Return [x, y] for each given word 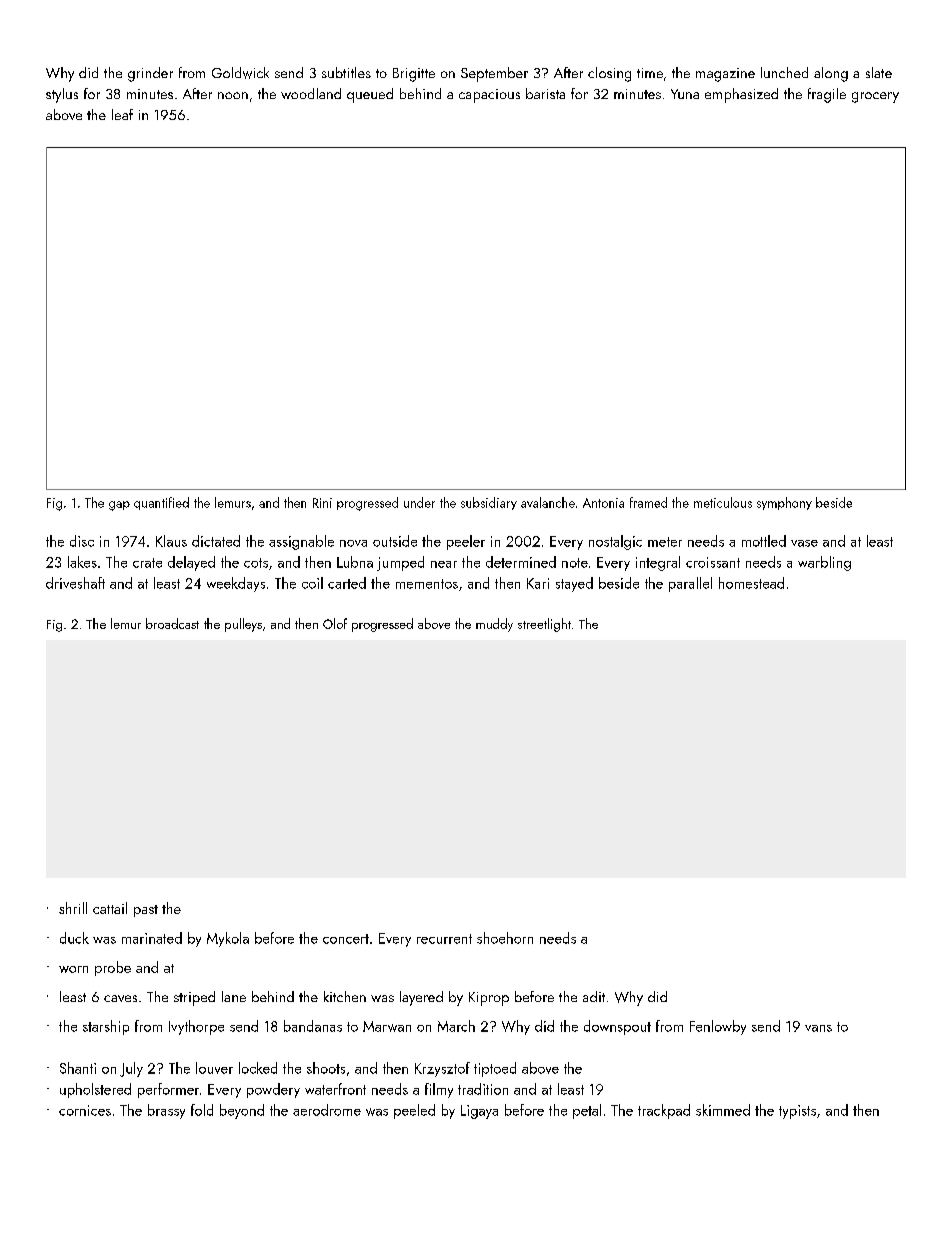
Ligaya [479, 1112]
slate [879, 72]
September [494, 74]
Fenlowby [718, 1027]
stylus [62, 95]
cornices [85, 1110]
